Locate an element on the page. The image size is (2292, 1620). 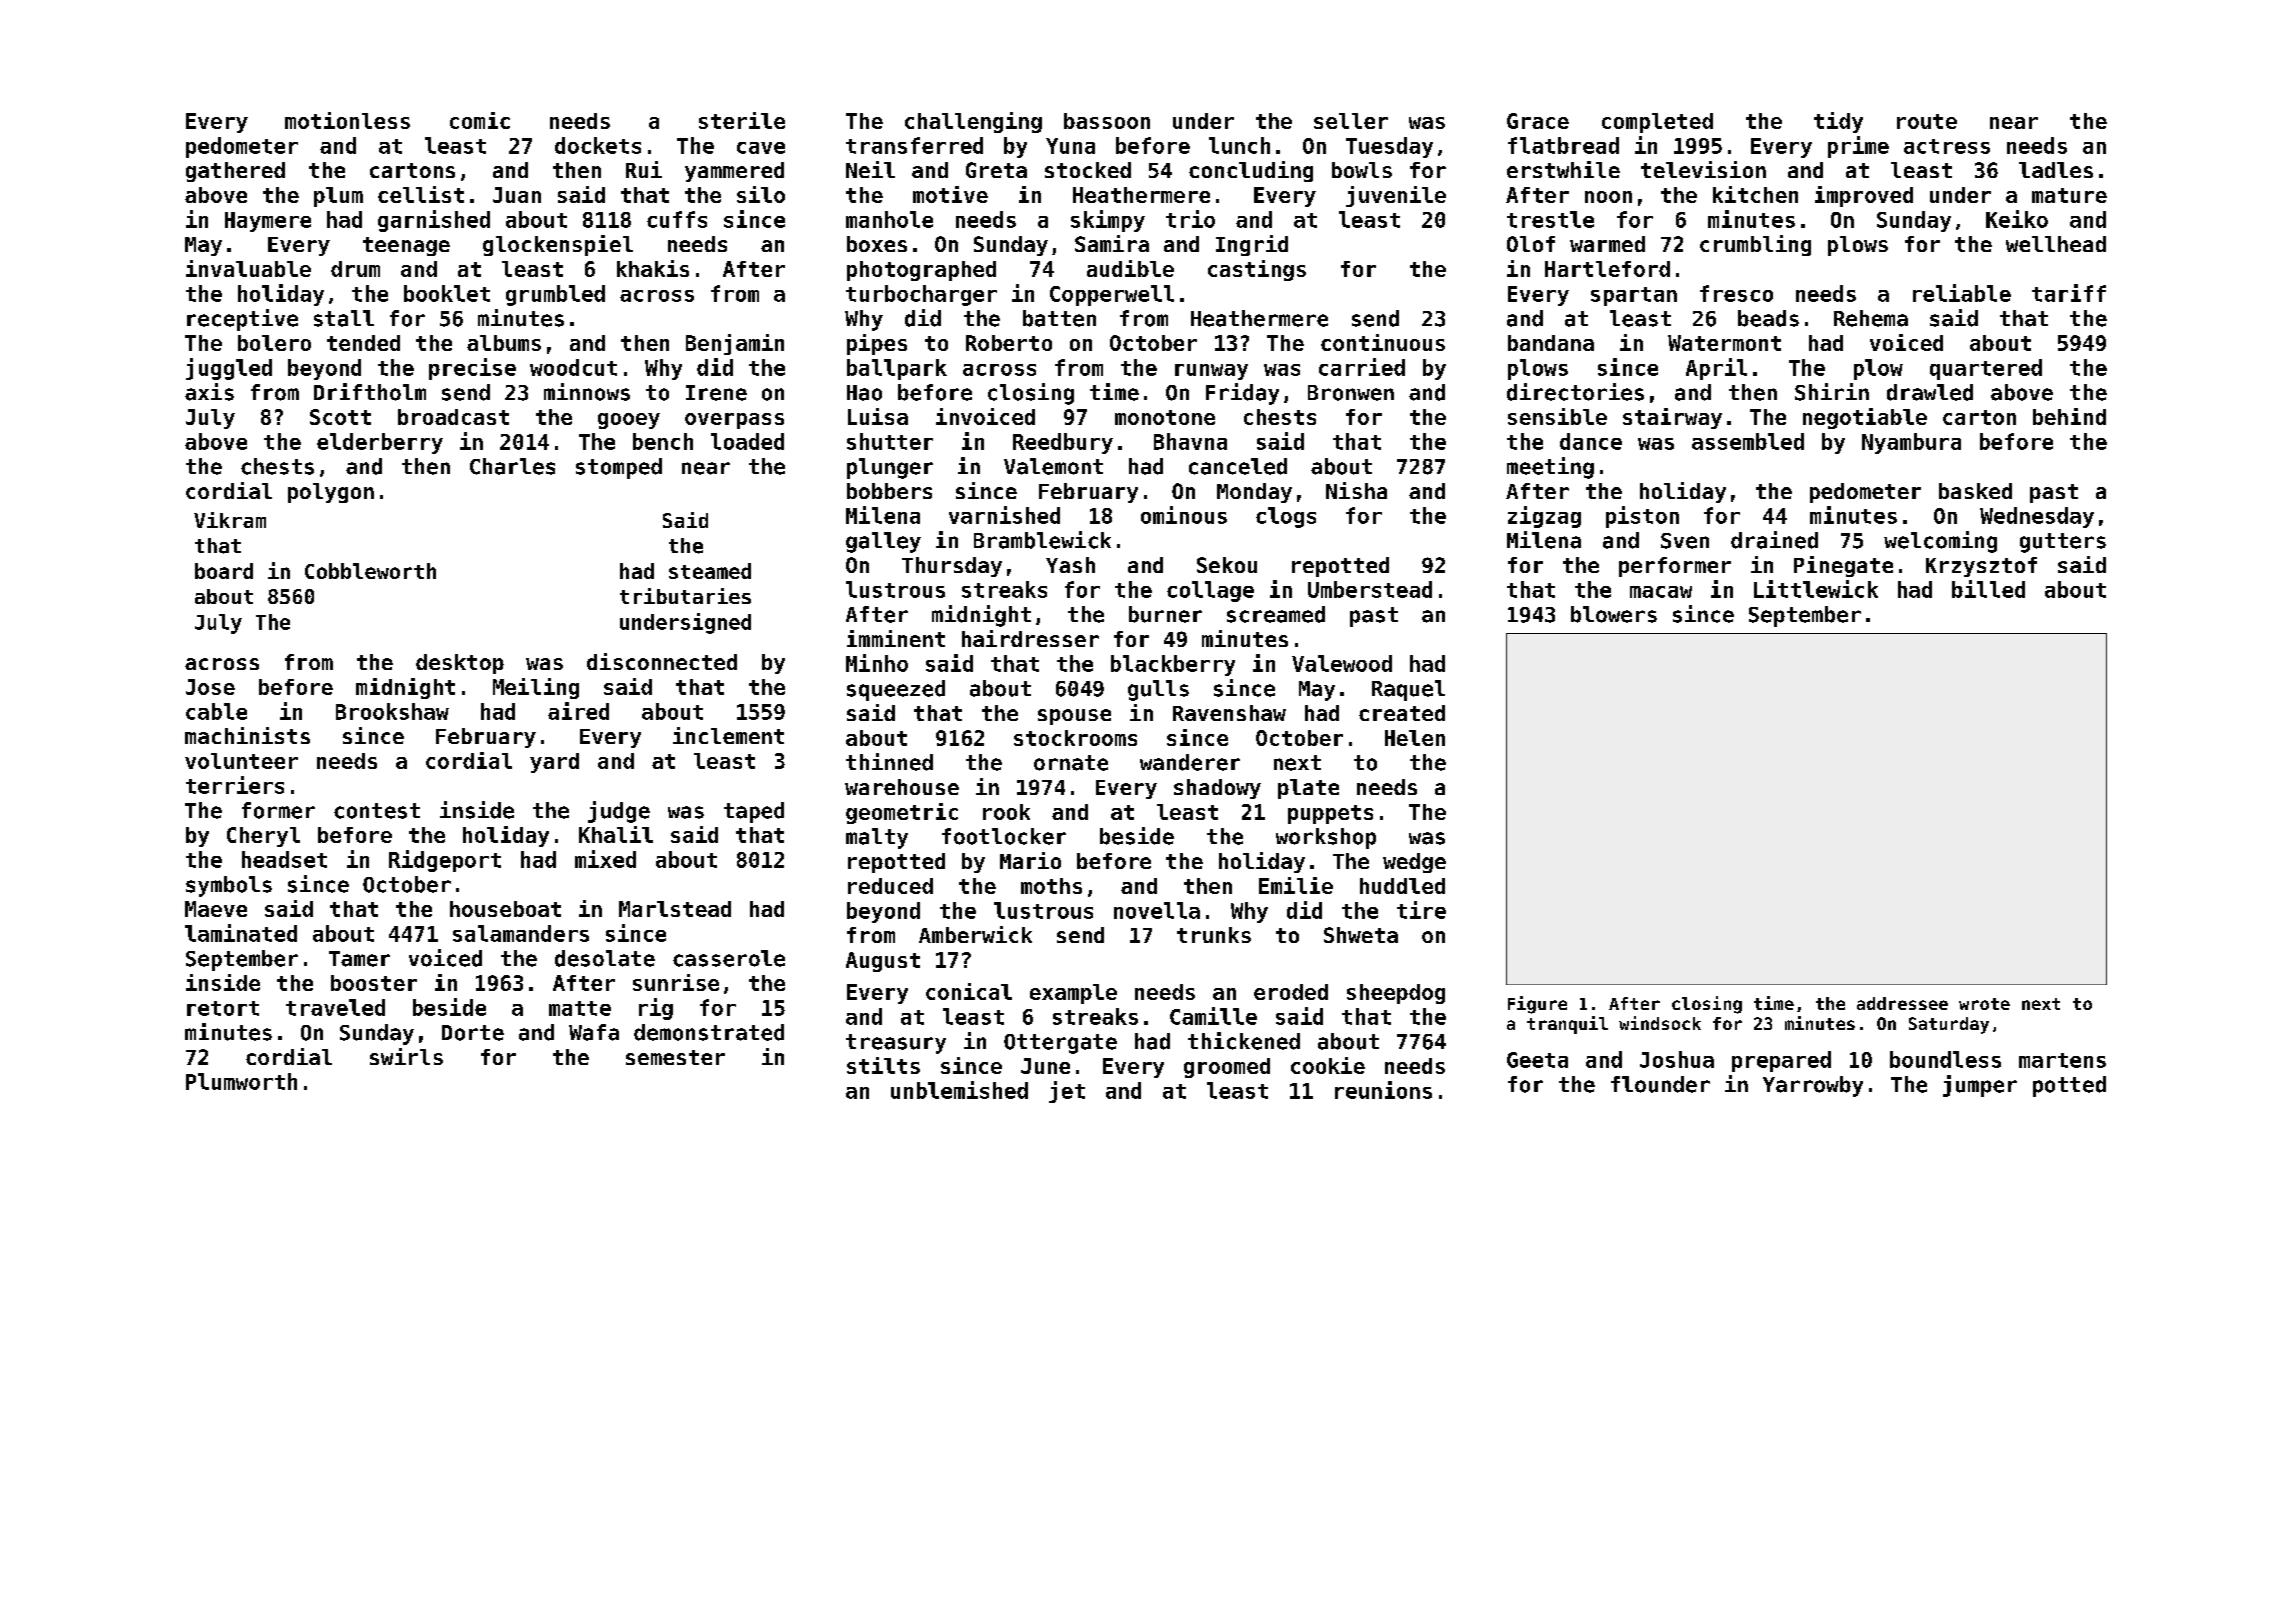
swirls is located at coordinates (406, 1056).
